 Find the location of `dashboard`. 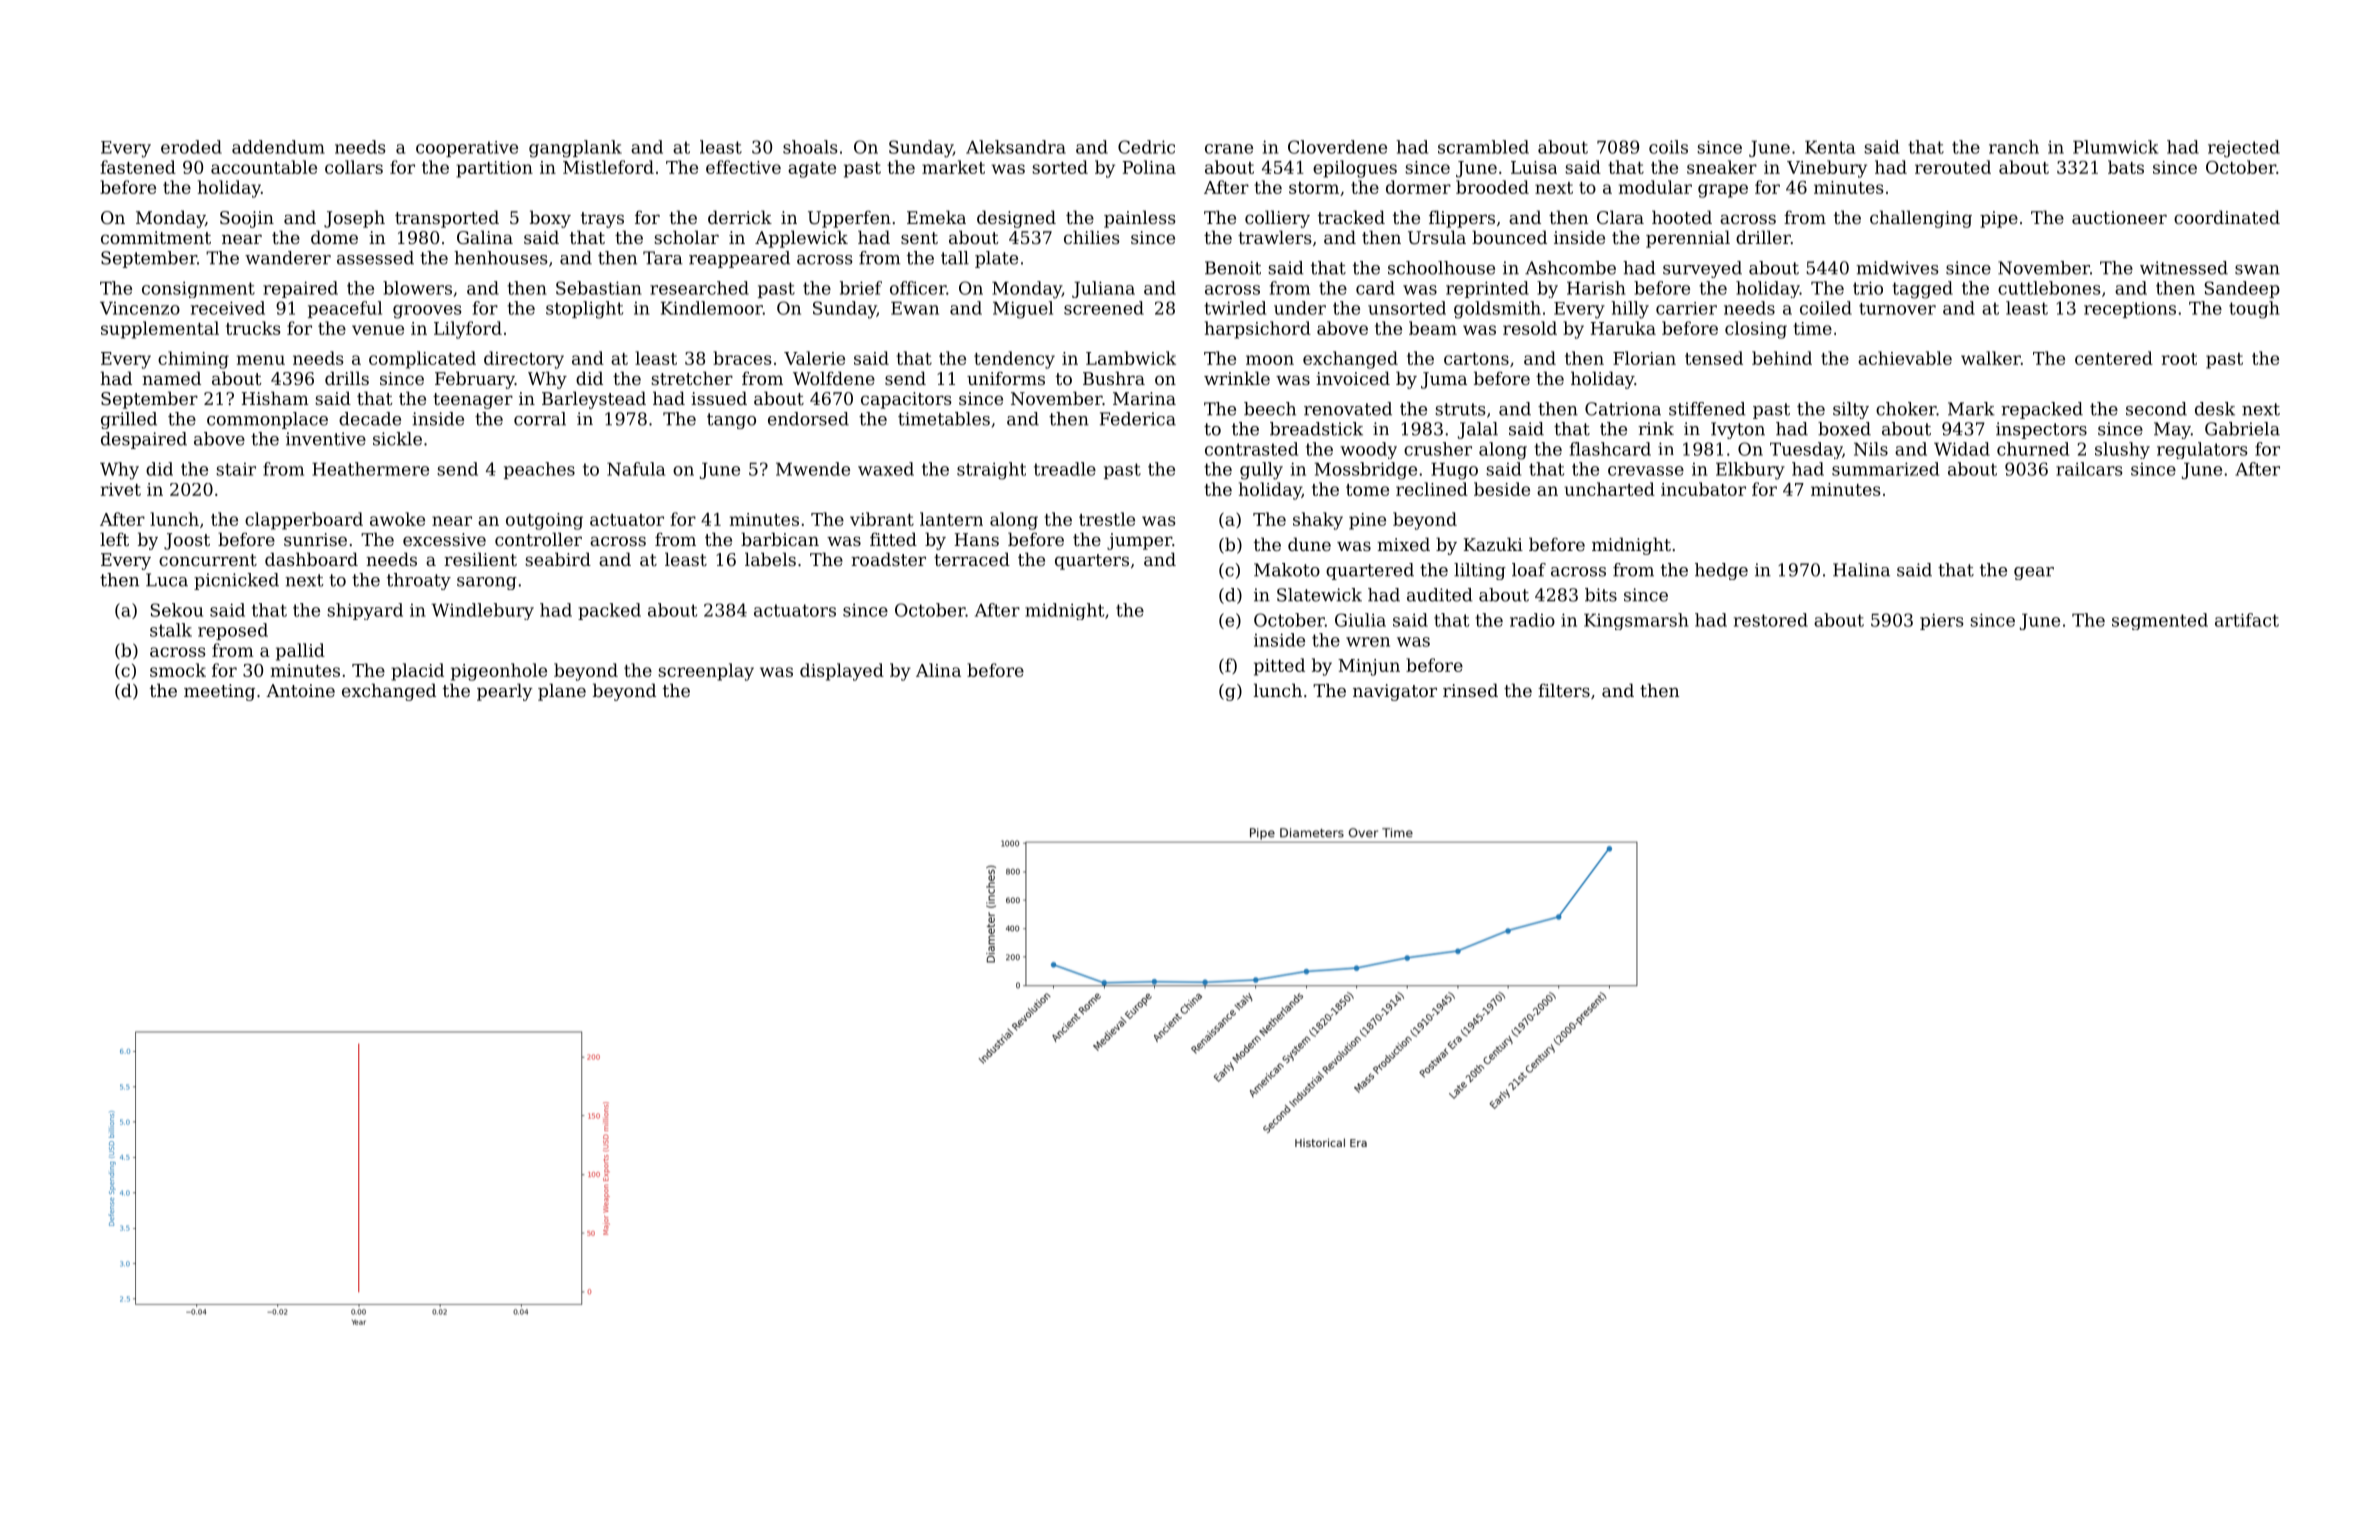

dashboard is located at coordinates (311, 559).
